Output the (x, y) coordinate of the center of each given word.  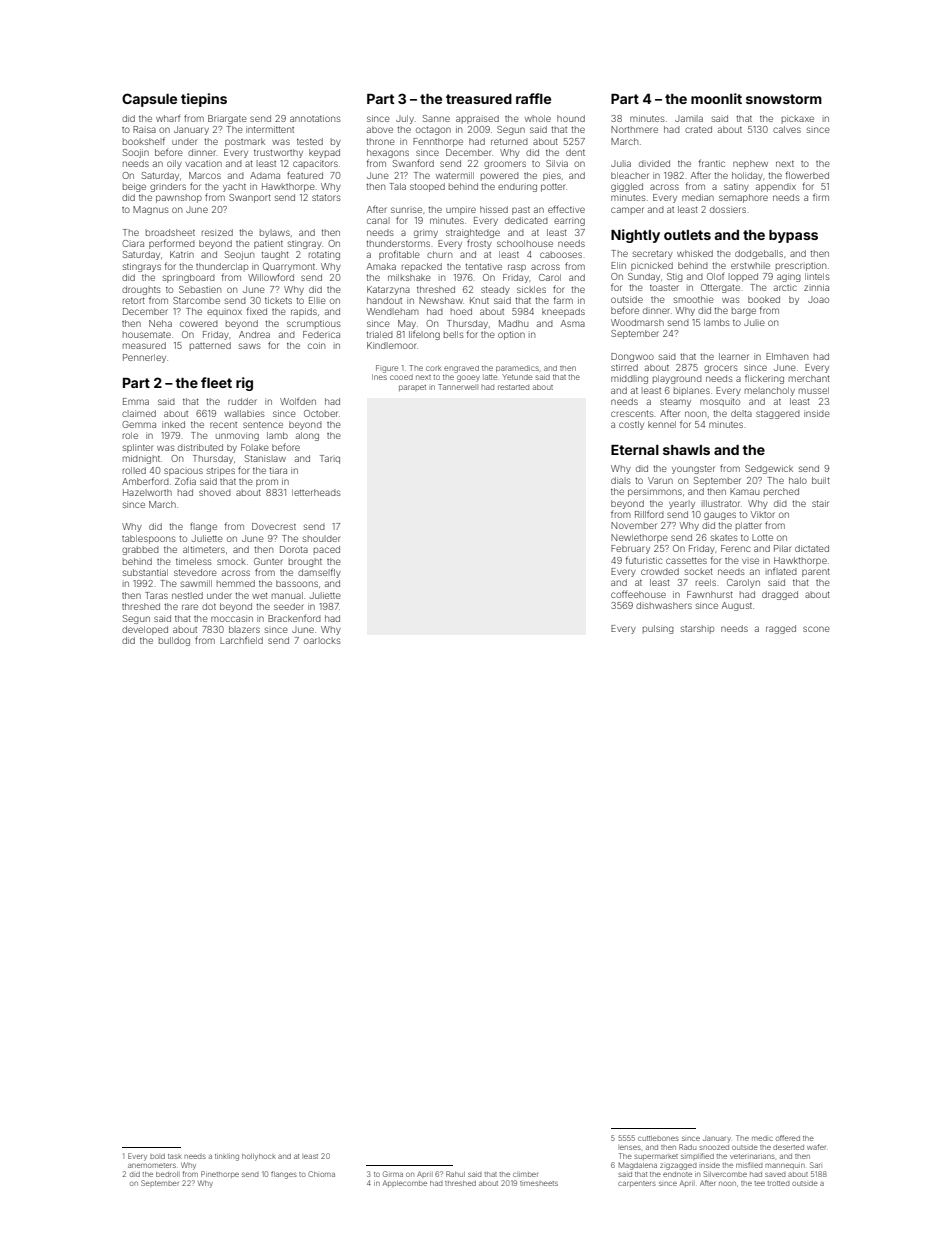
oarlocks (322, 640)
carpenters (637, 1184)
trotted (778, 1183)
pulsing (658, 629)
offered (788, 1138)
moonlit (716, 98)
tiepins (204, 100)
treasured (479, 99)
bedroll (168, 1174)
